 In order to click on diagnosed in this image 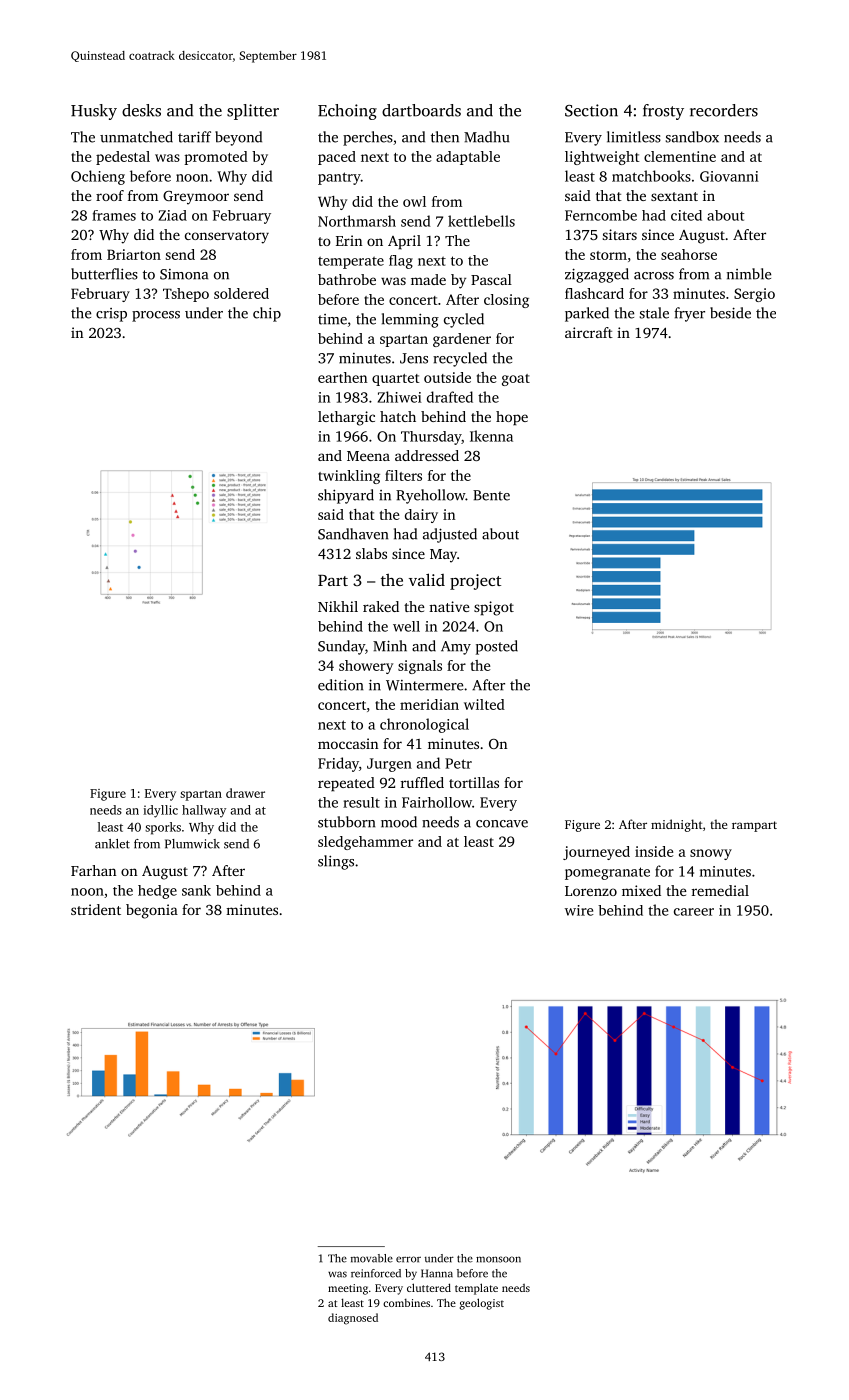, I will do `click(353, 1319)`.
